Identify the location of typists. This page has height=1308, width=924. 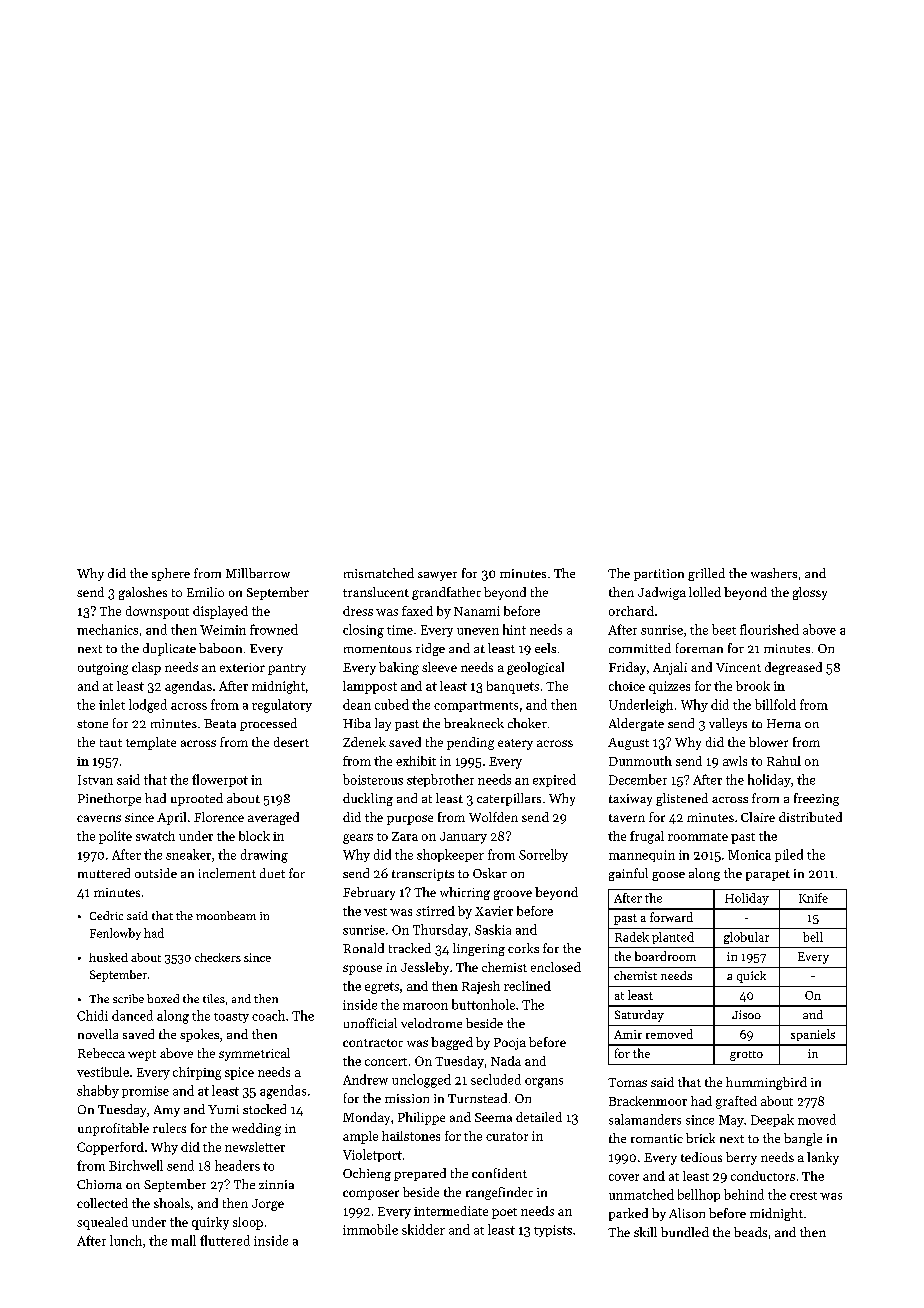
(553, 1231).
